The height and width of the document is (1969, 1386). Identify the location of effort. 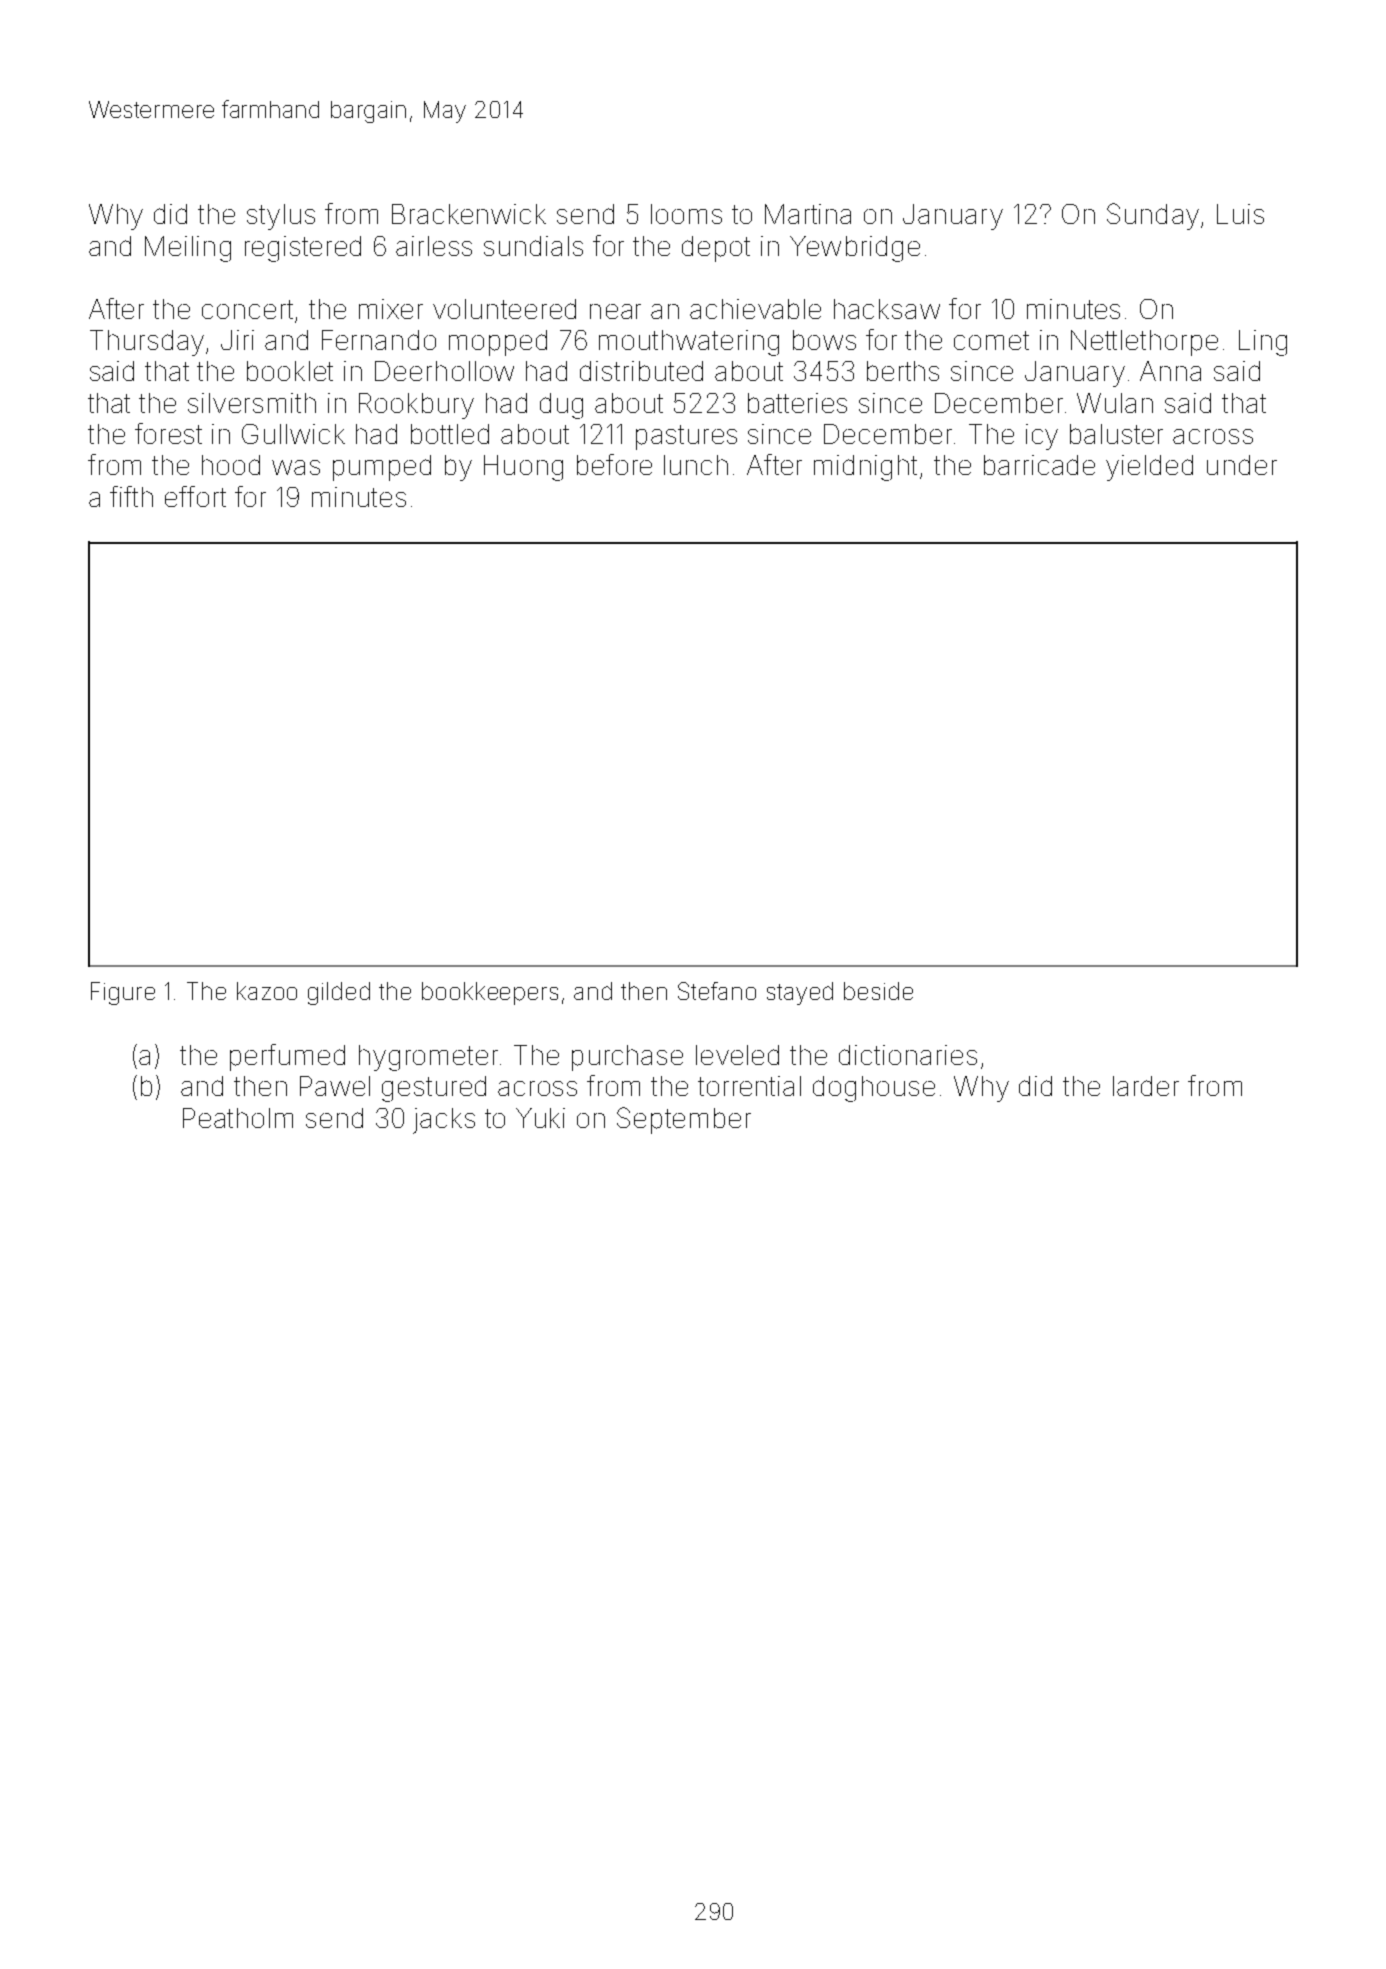
(195, 496).
